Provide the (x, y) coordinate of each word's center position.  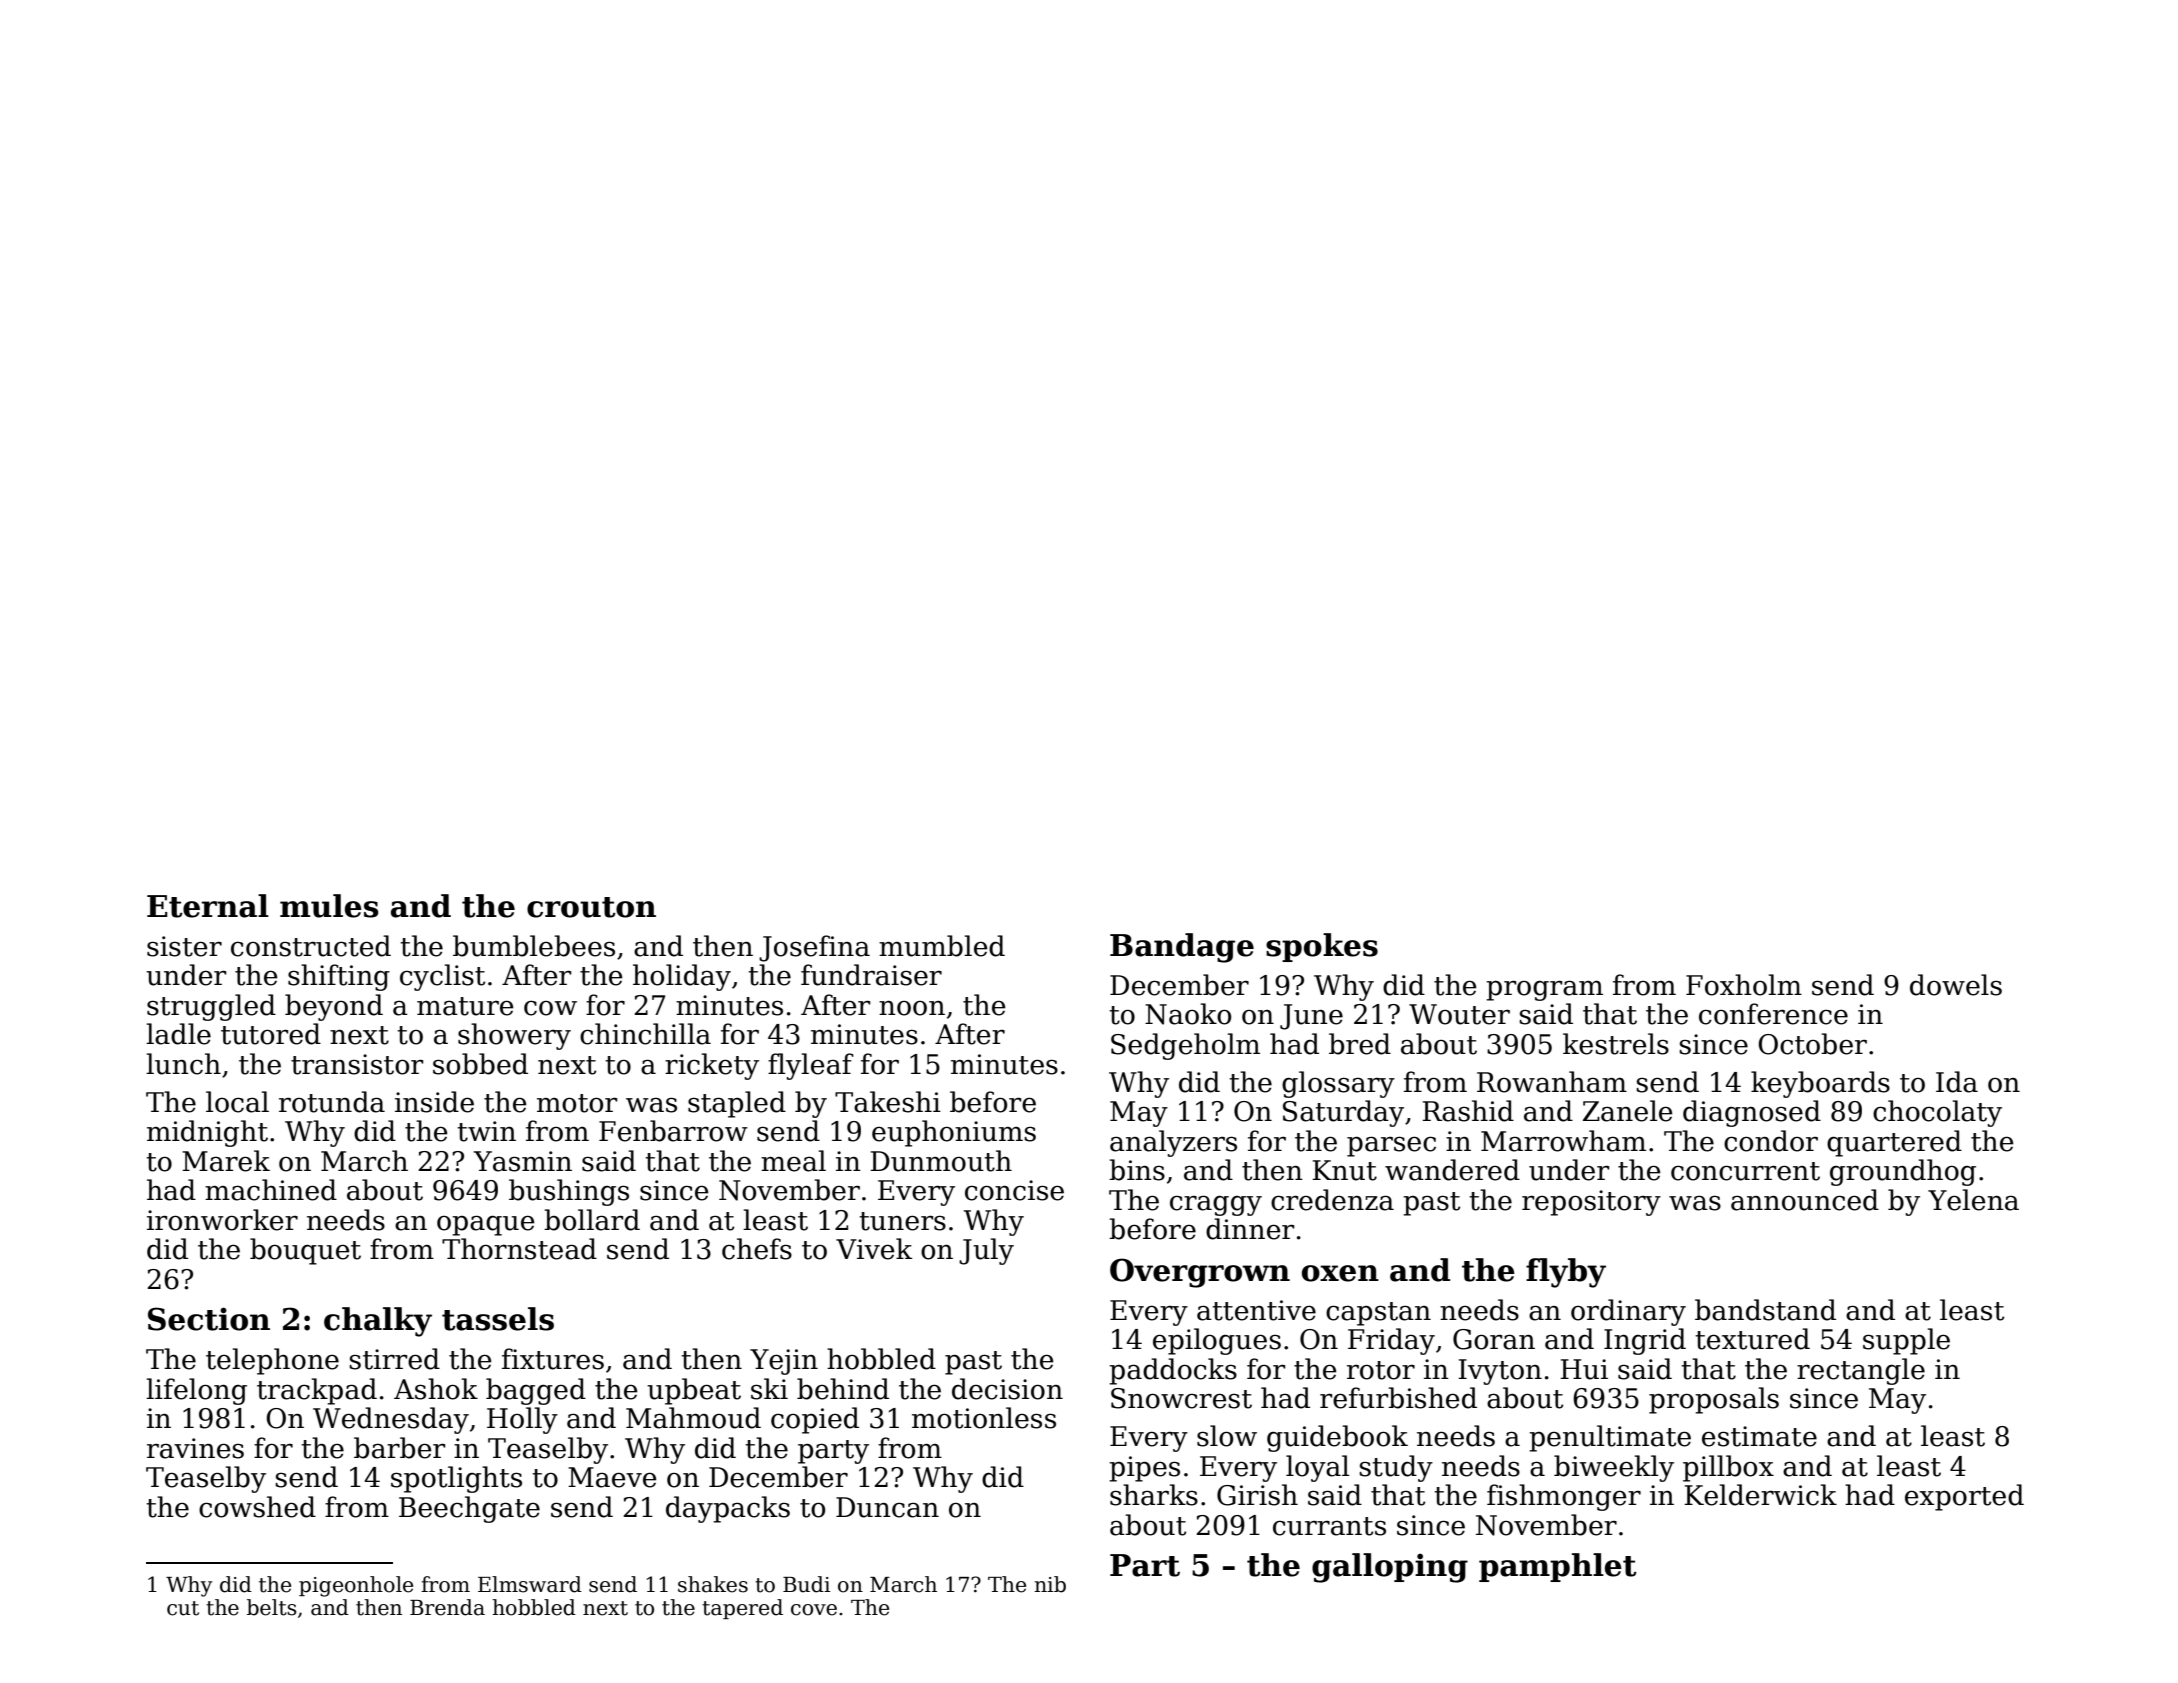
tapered (742, 1609)
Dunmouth (941, 1161)
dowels (1956, 985)
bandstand (1765, 1310)
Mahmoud (693, 1418)
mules (329, 906)
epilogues (1217, 1341)
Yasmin (523, 1161)
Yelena (1973, 1200)
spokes (1322, 947)
